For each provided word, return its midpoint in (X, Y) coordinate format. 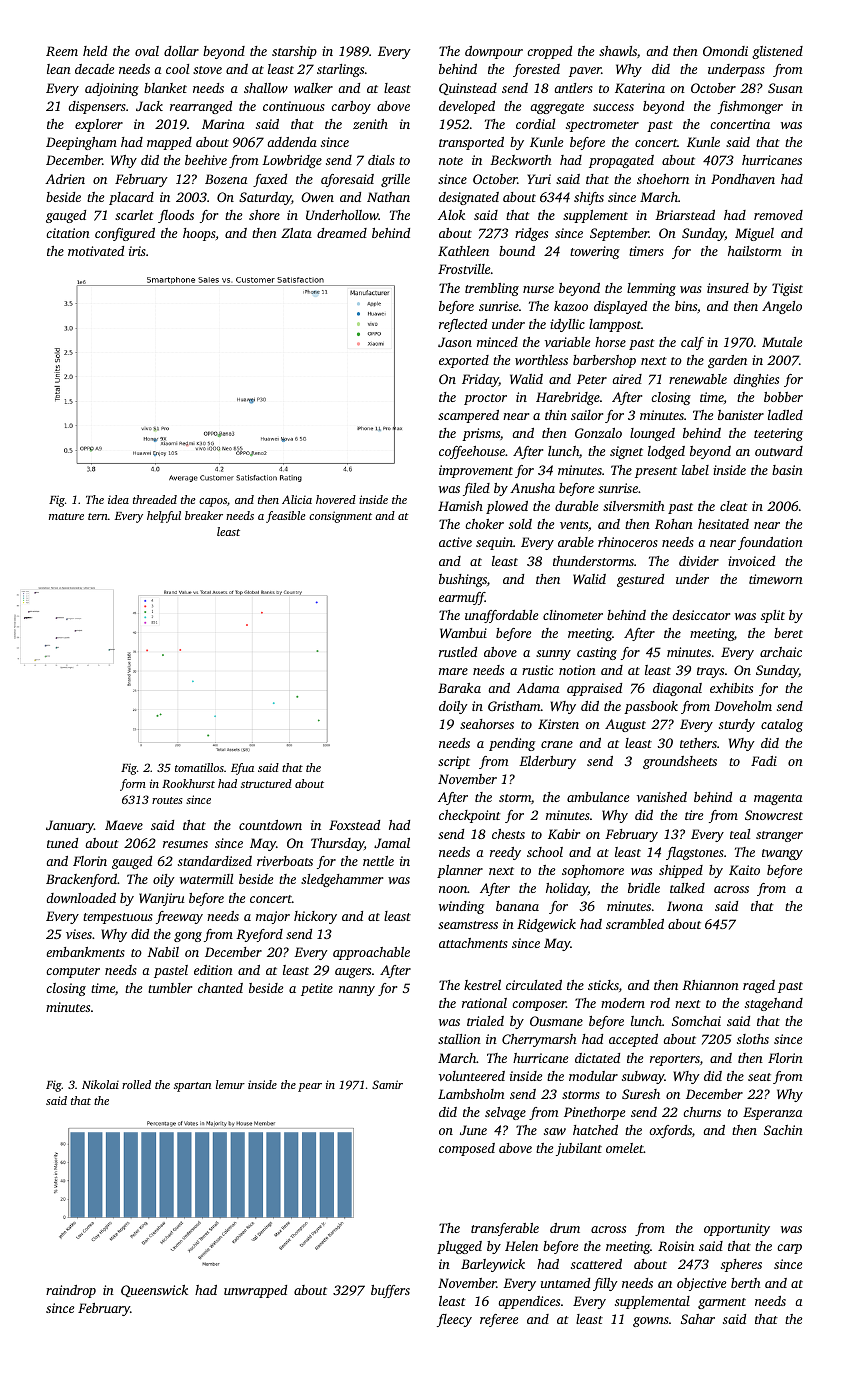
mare (453, 671)
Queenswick (154, 1291)
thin (556, 415)
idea (118, 499)
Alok (451, 215)
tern (98, 516)
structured (266, 783)
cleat (734, 506)
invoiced (751, 561)
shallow (266, 88)
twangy (782, 854)
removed (778, 215)
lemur (230, 1084)
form (133, 785)
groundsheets (680, 762)
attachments (473, 943)
